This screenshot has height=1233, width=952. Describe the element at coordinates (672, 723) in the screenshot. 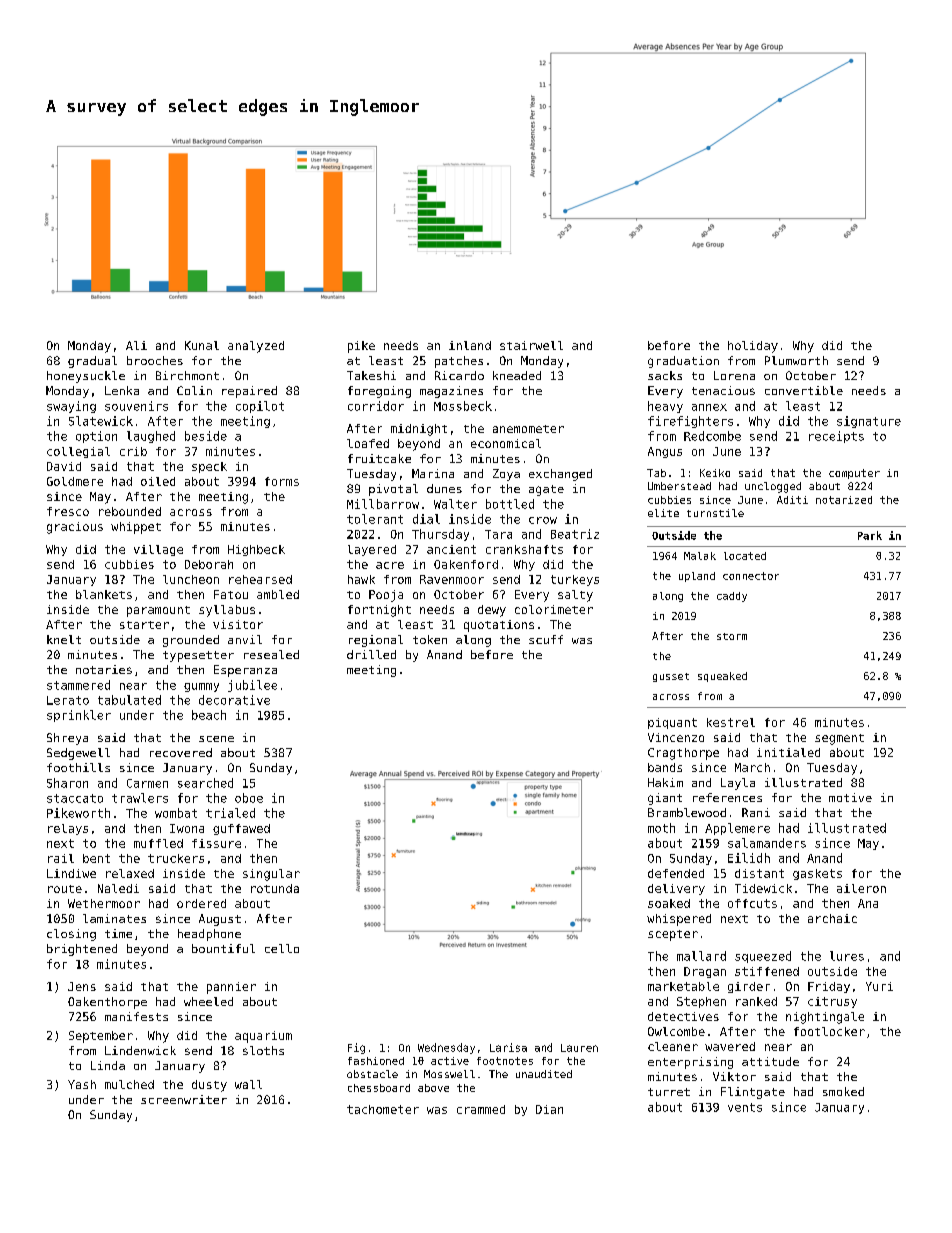

I see `piquant` at that location.
